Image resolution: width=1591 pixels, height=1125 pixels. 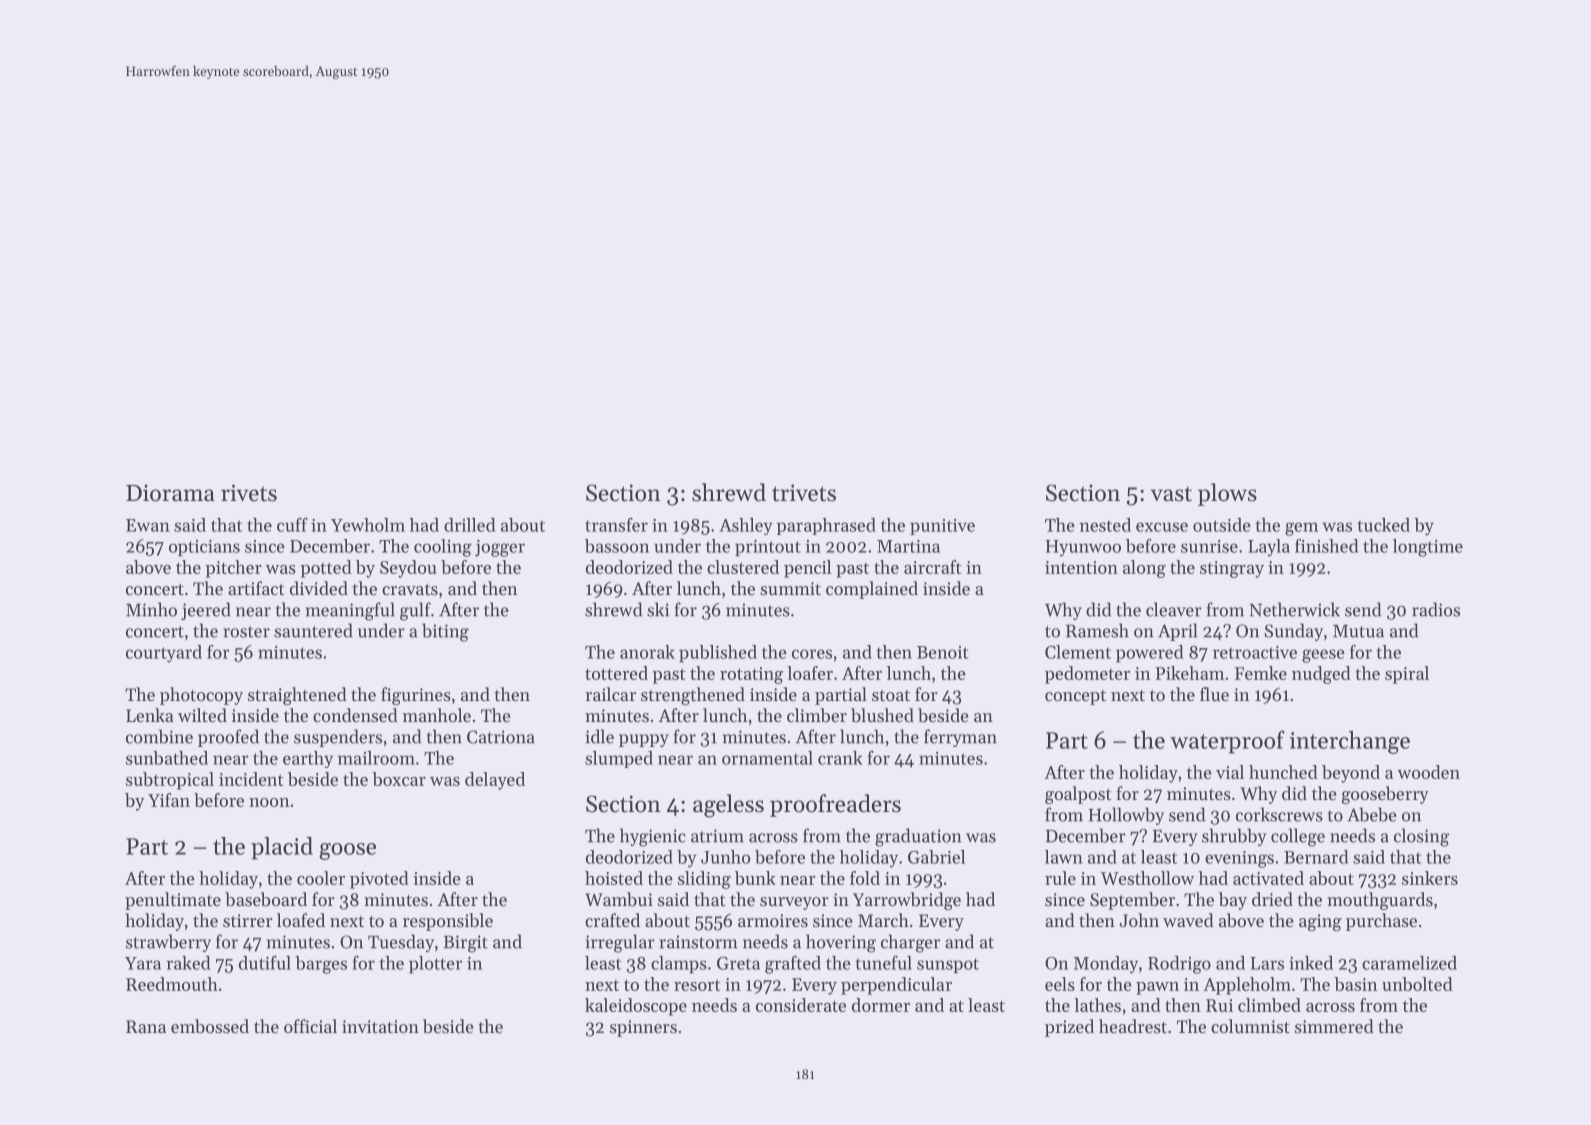 What do you see at coordinates (469, 525) in the page?
I see `drilled` at bounding box center [469, 525].
